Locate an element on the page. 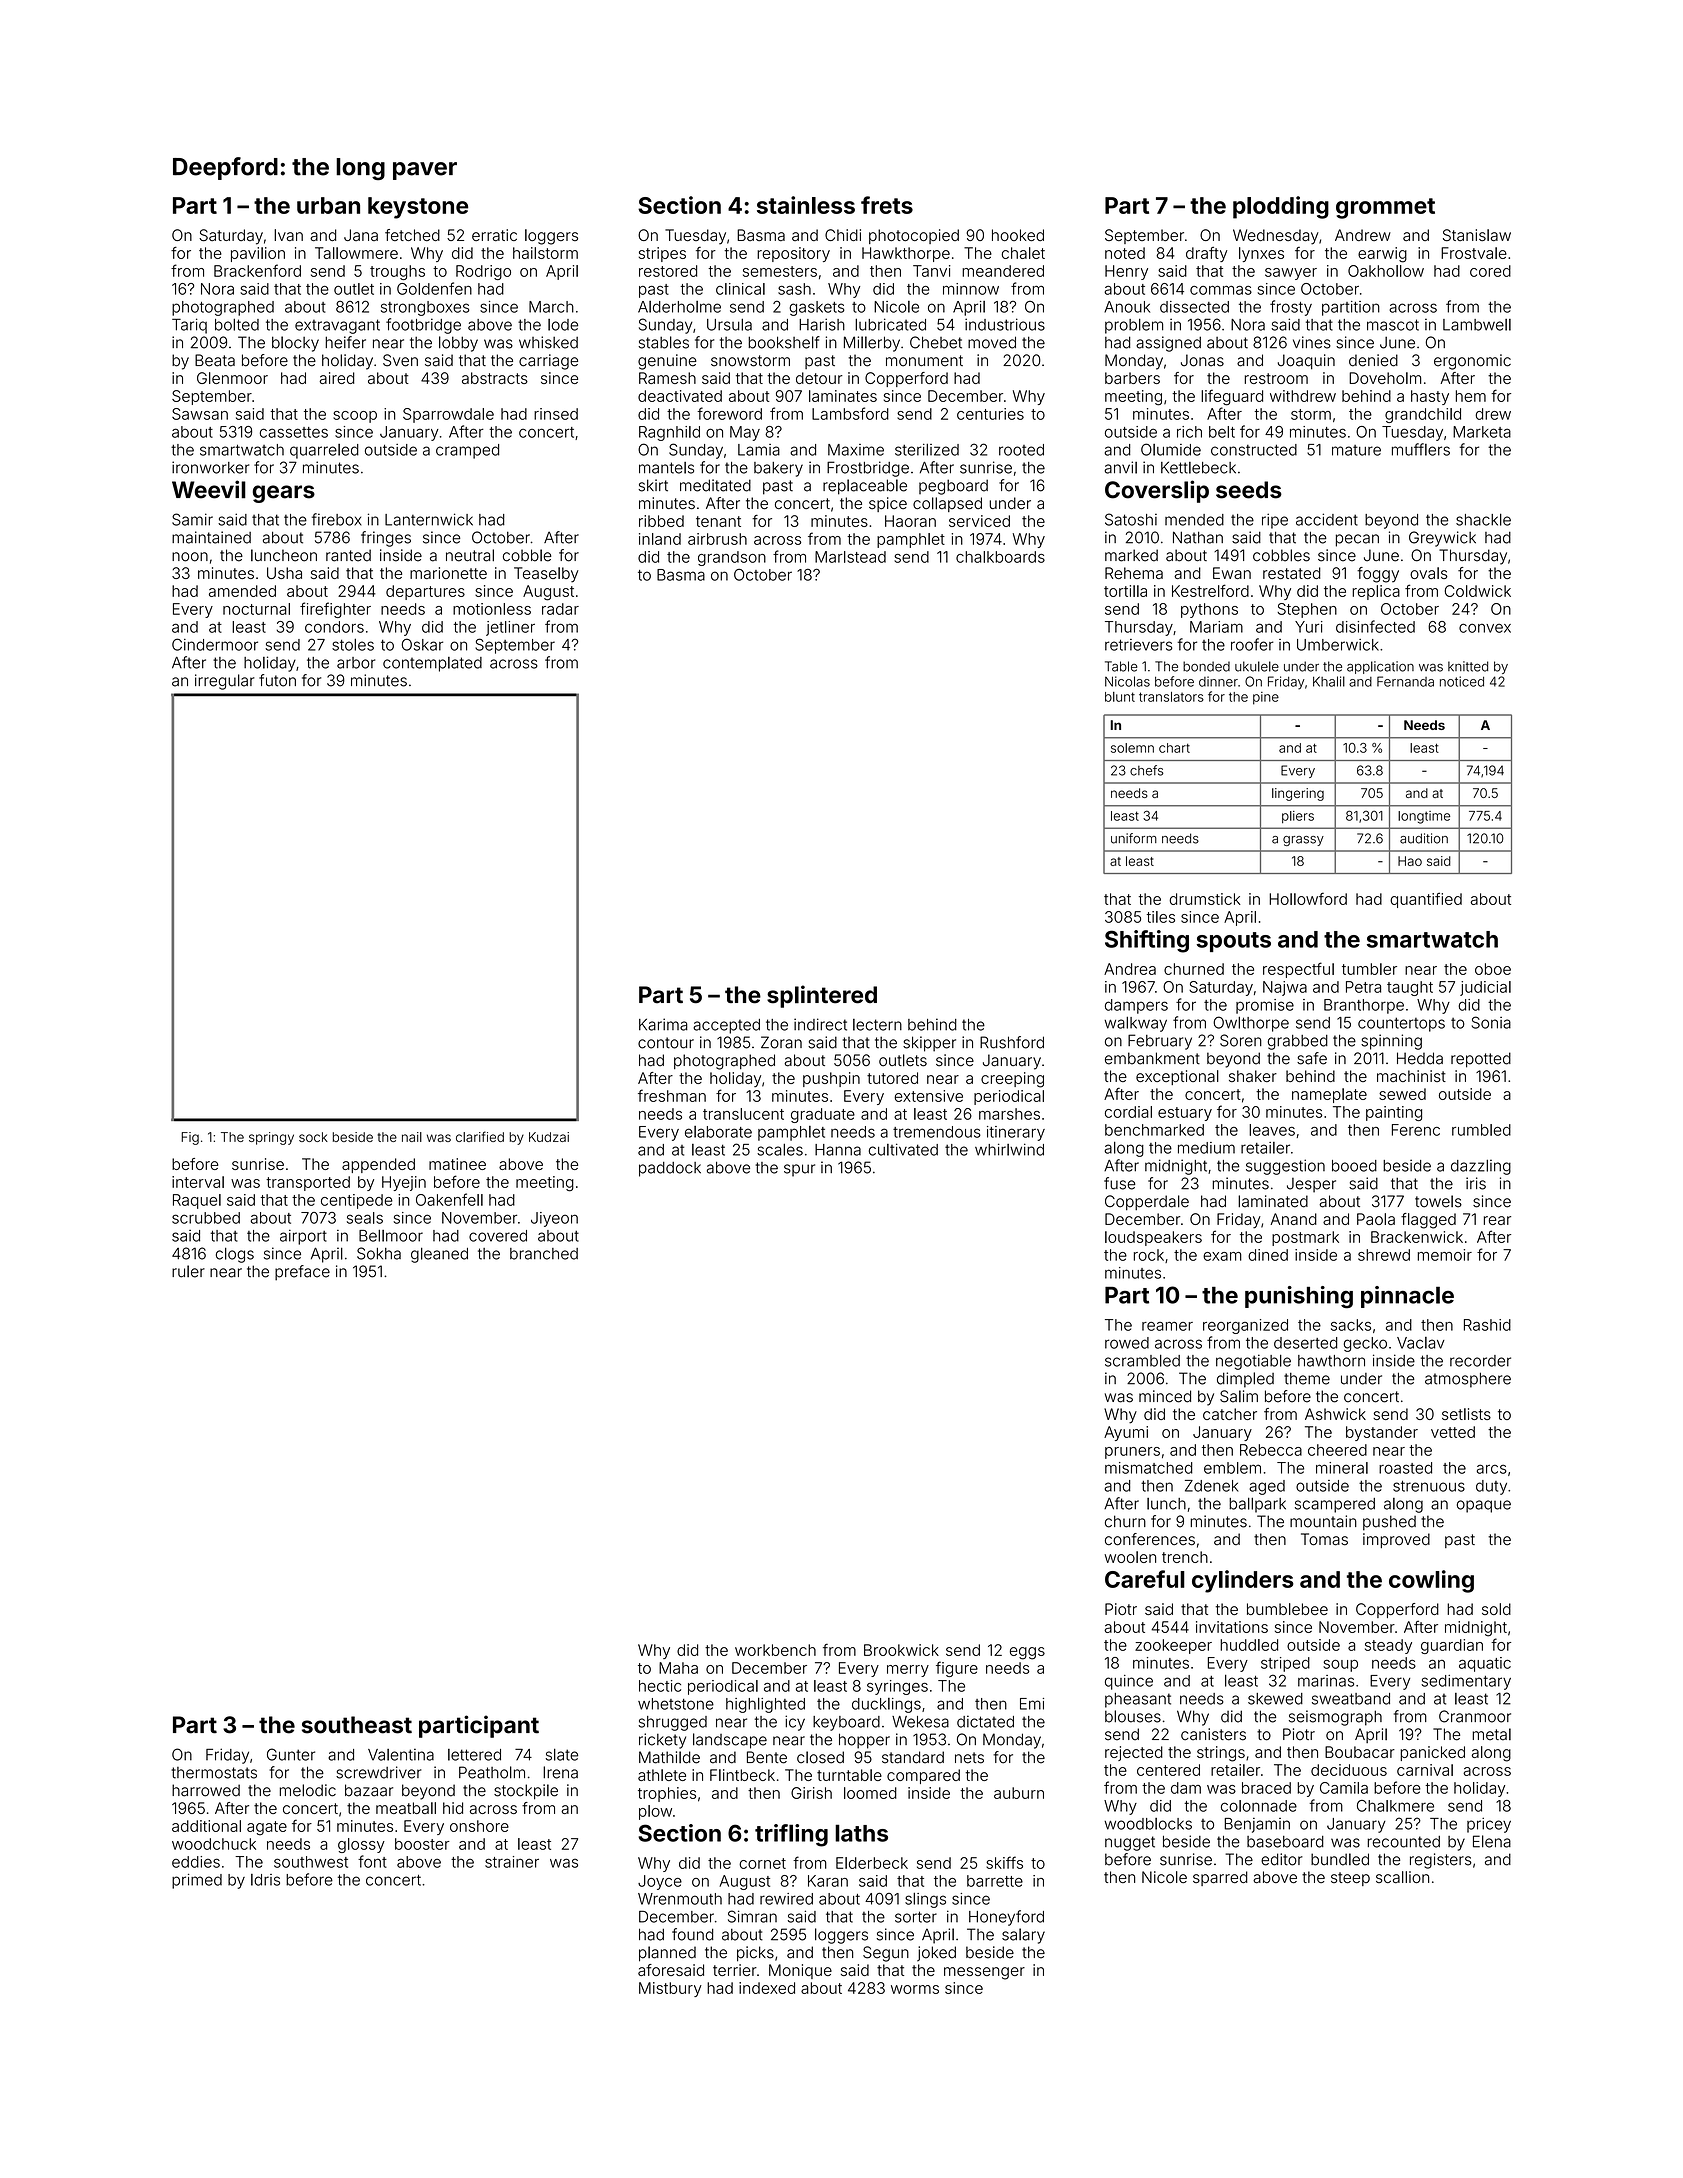  grommet is located at coordinates (1385, 208).
